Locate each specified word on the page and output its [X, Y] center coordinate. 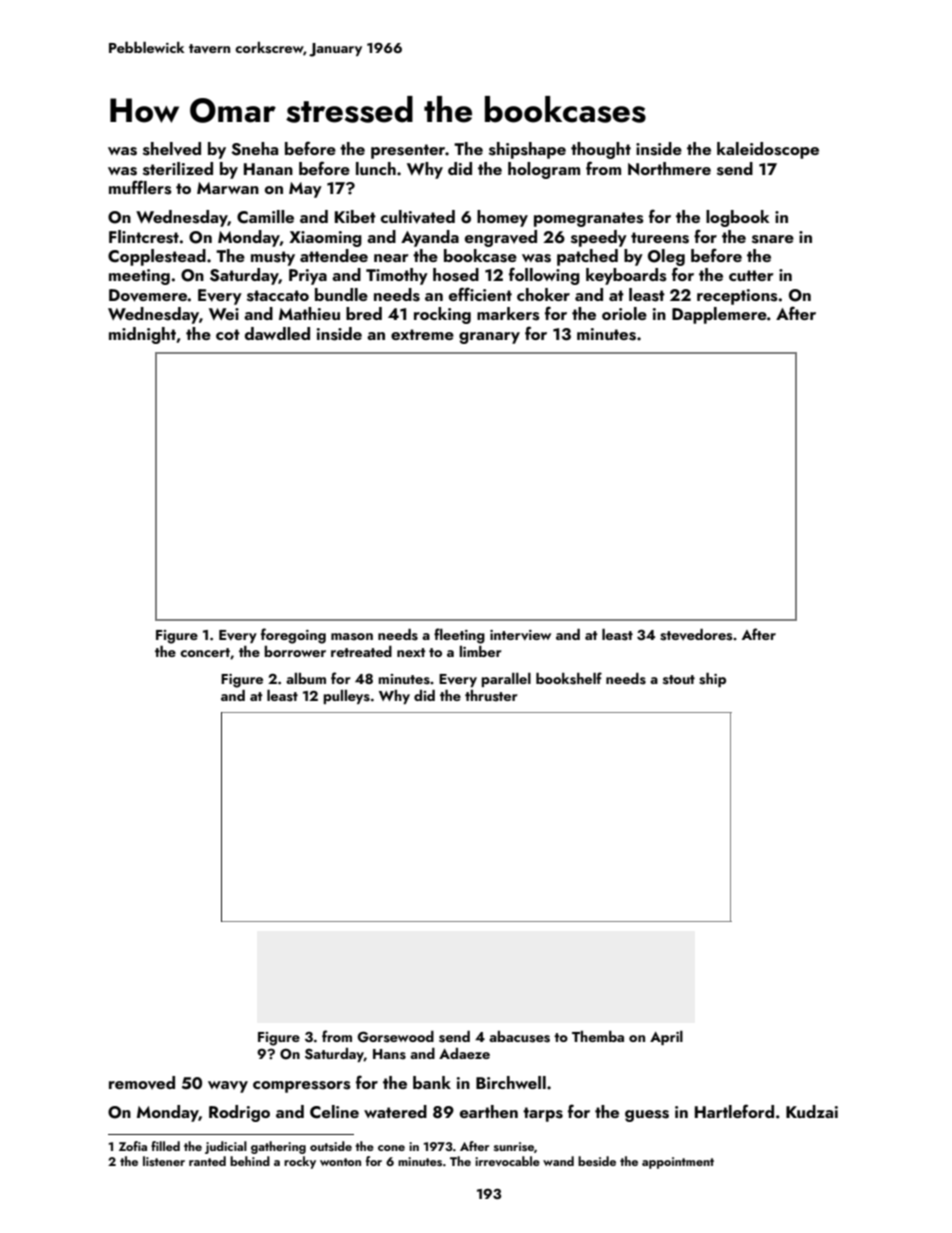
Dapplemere [719, 315]
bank [432, 1082]
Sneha [254, 149]
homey [502, 218]
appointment [678, 1163]
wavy [228, 1087]
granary [489, 338]
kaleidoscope [768, 150]
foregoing [293, 636]
